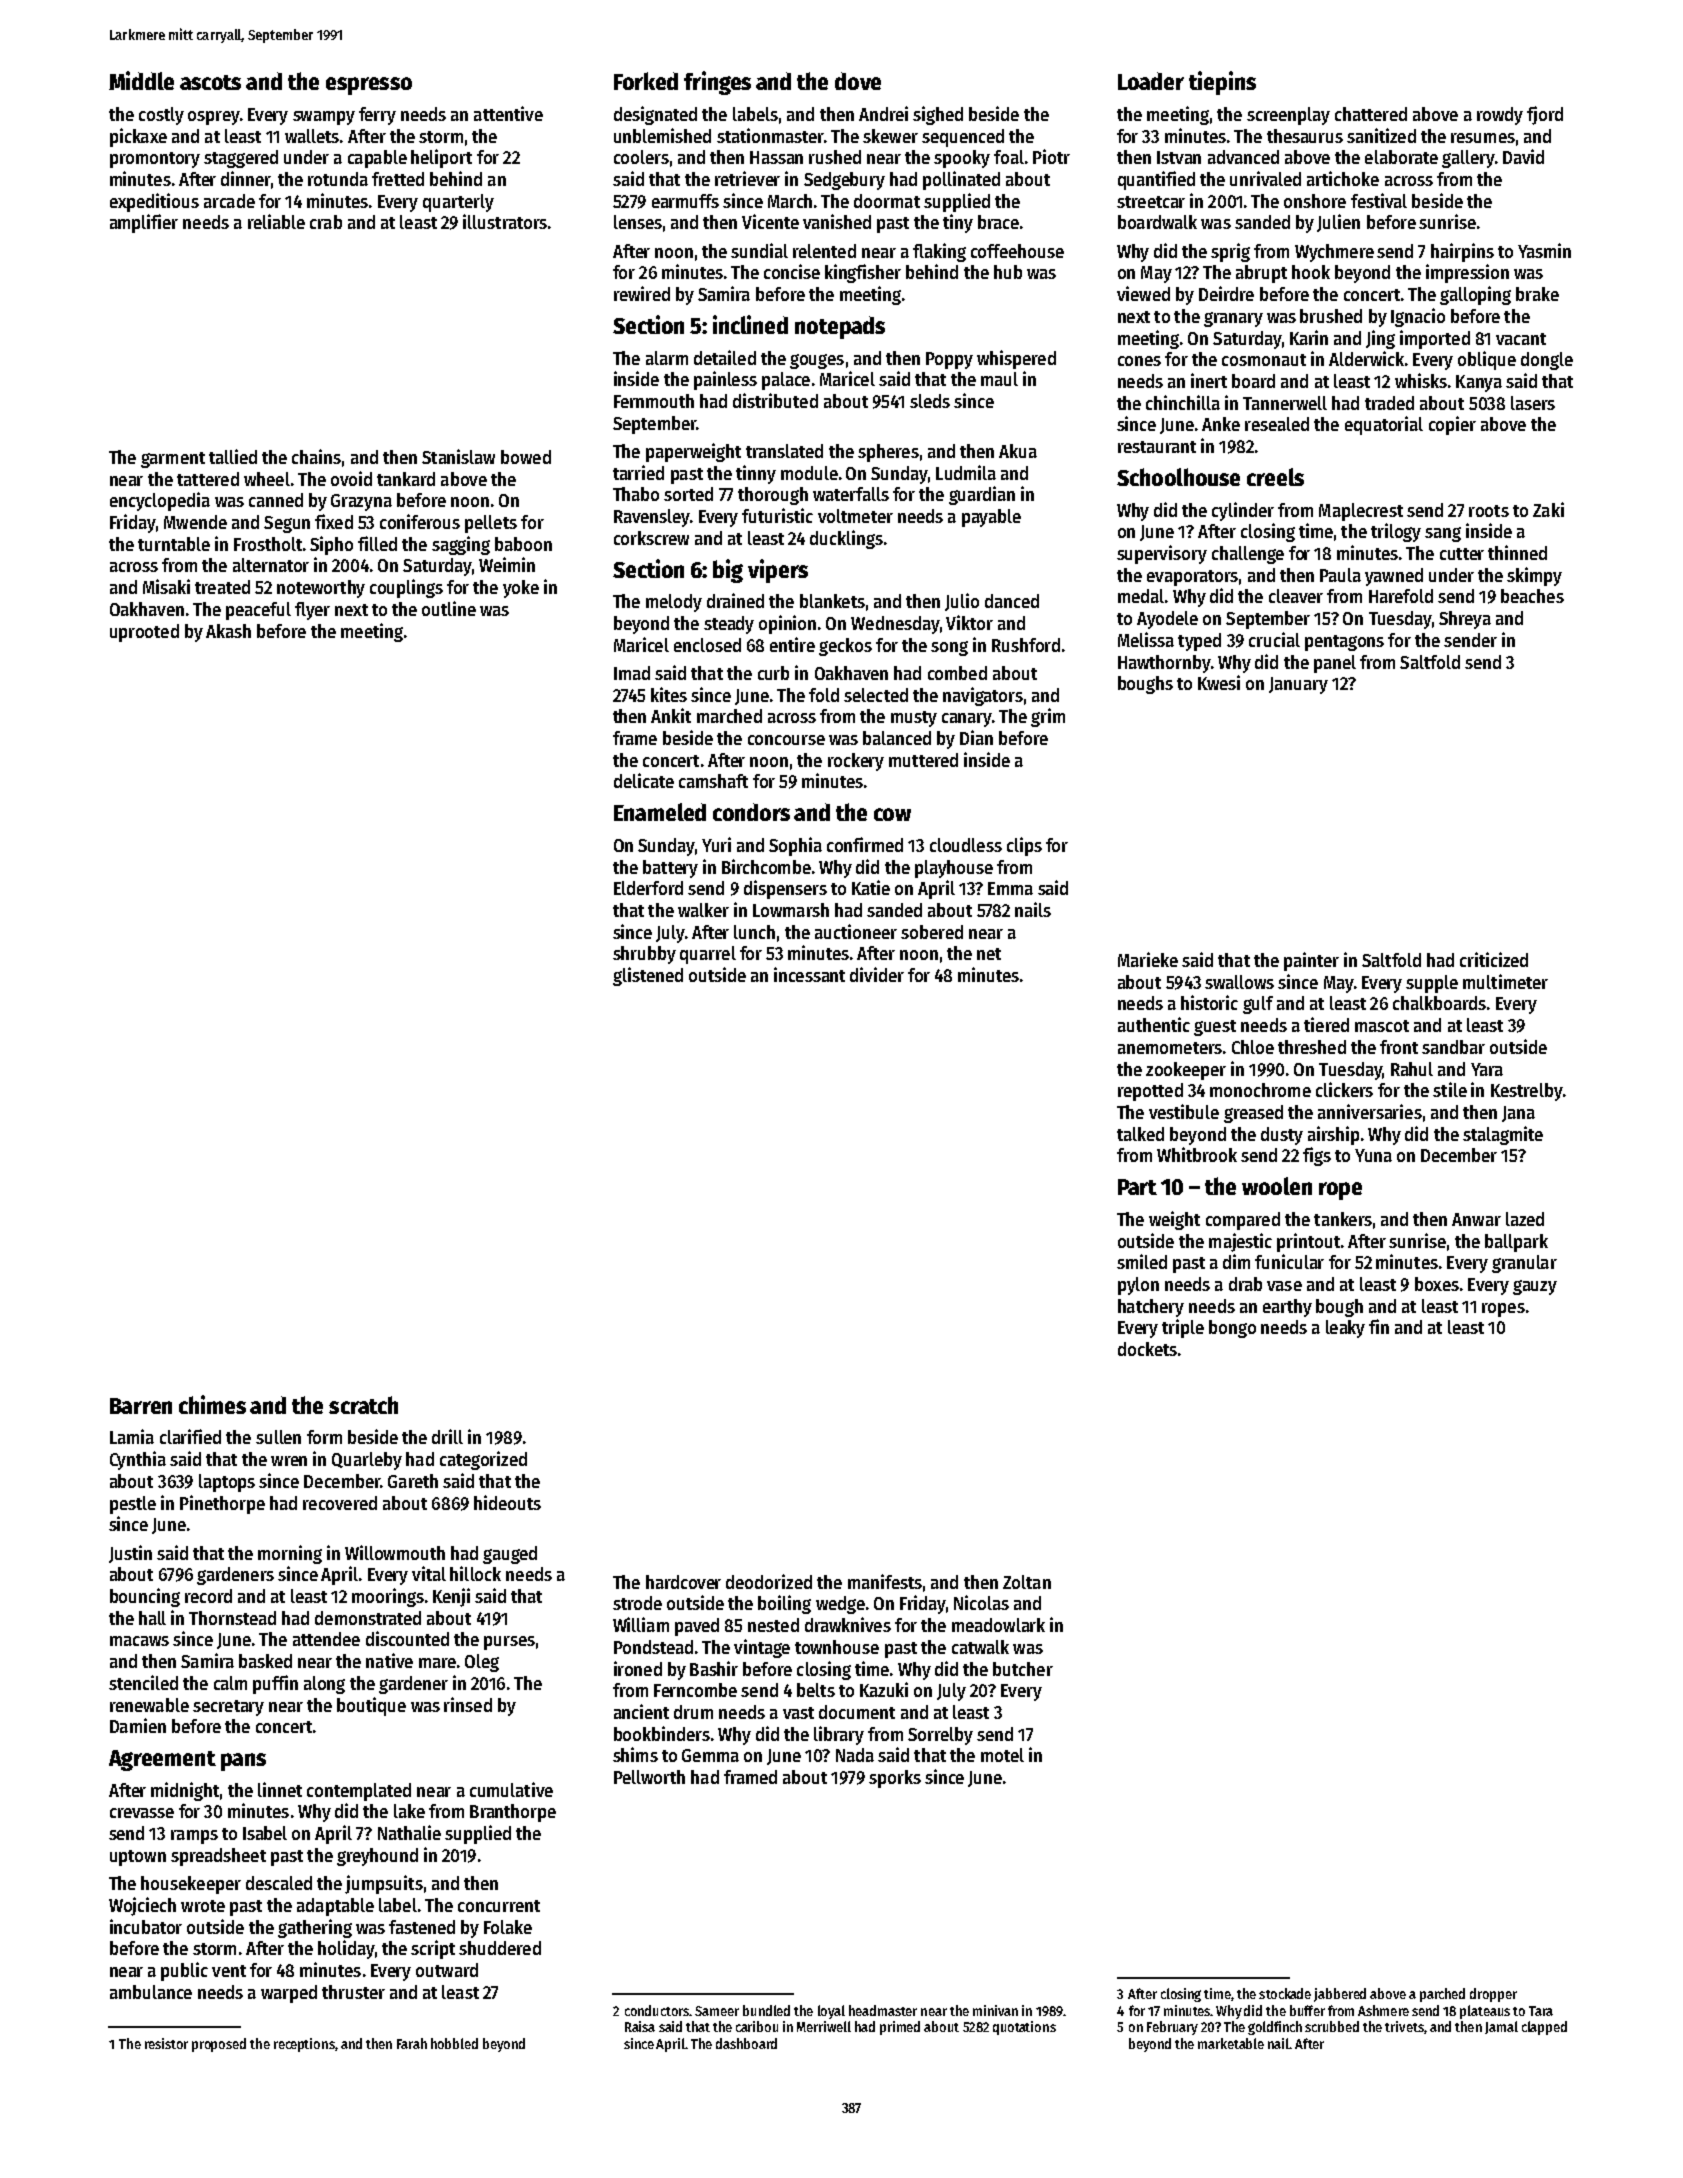  I want to click on proposed, so click(219, 2045).
